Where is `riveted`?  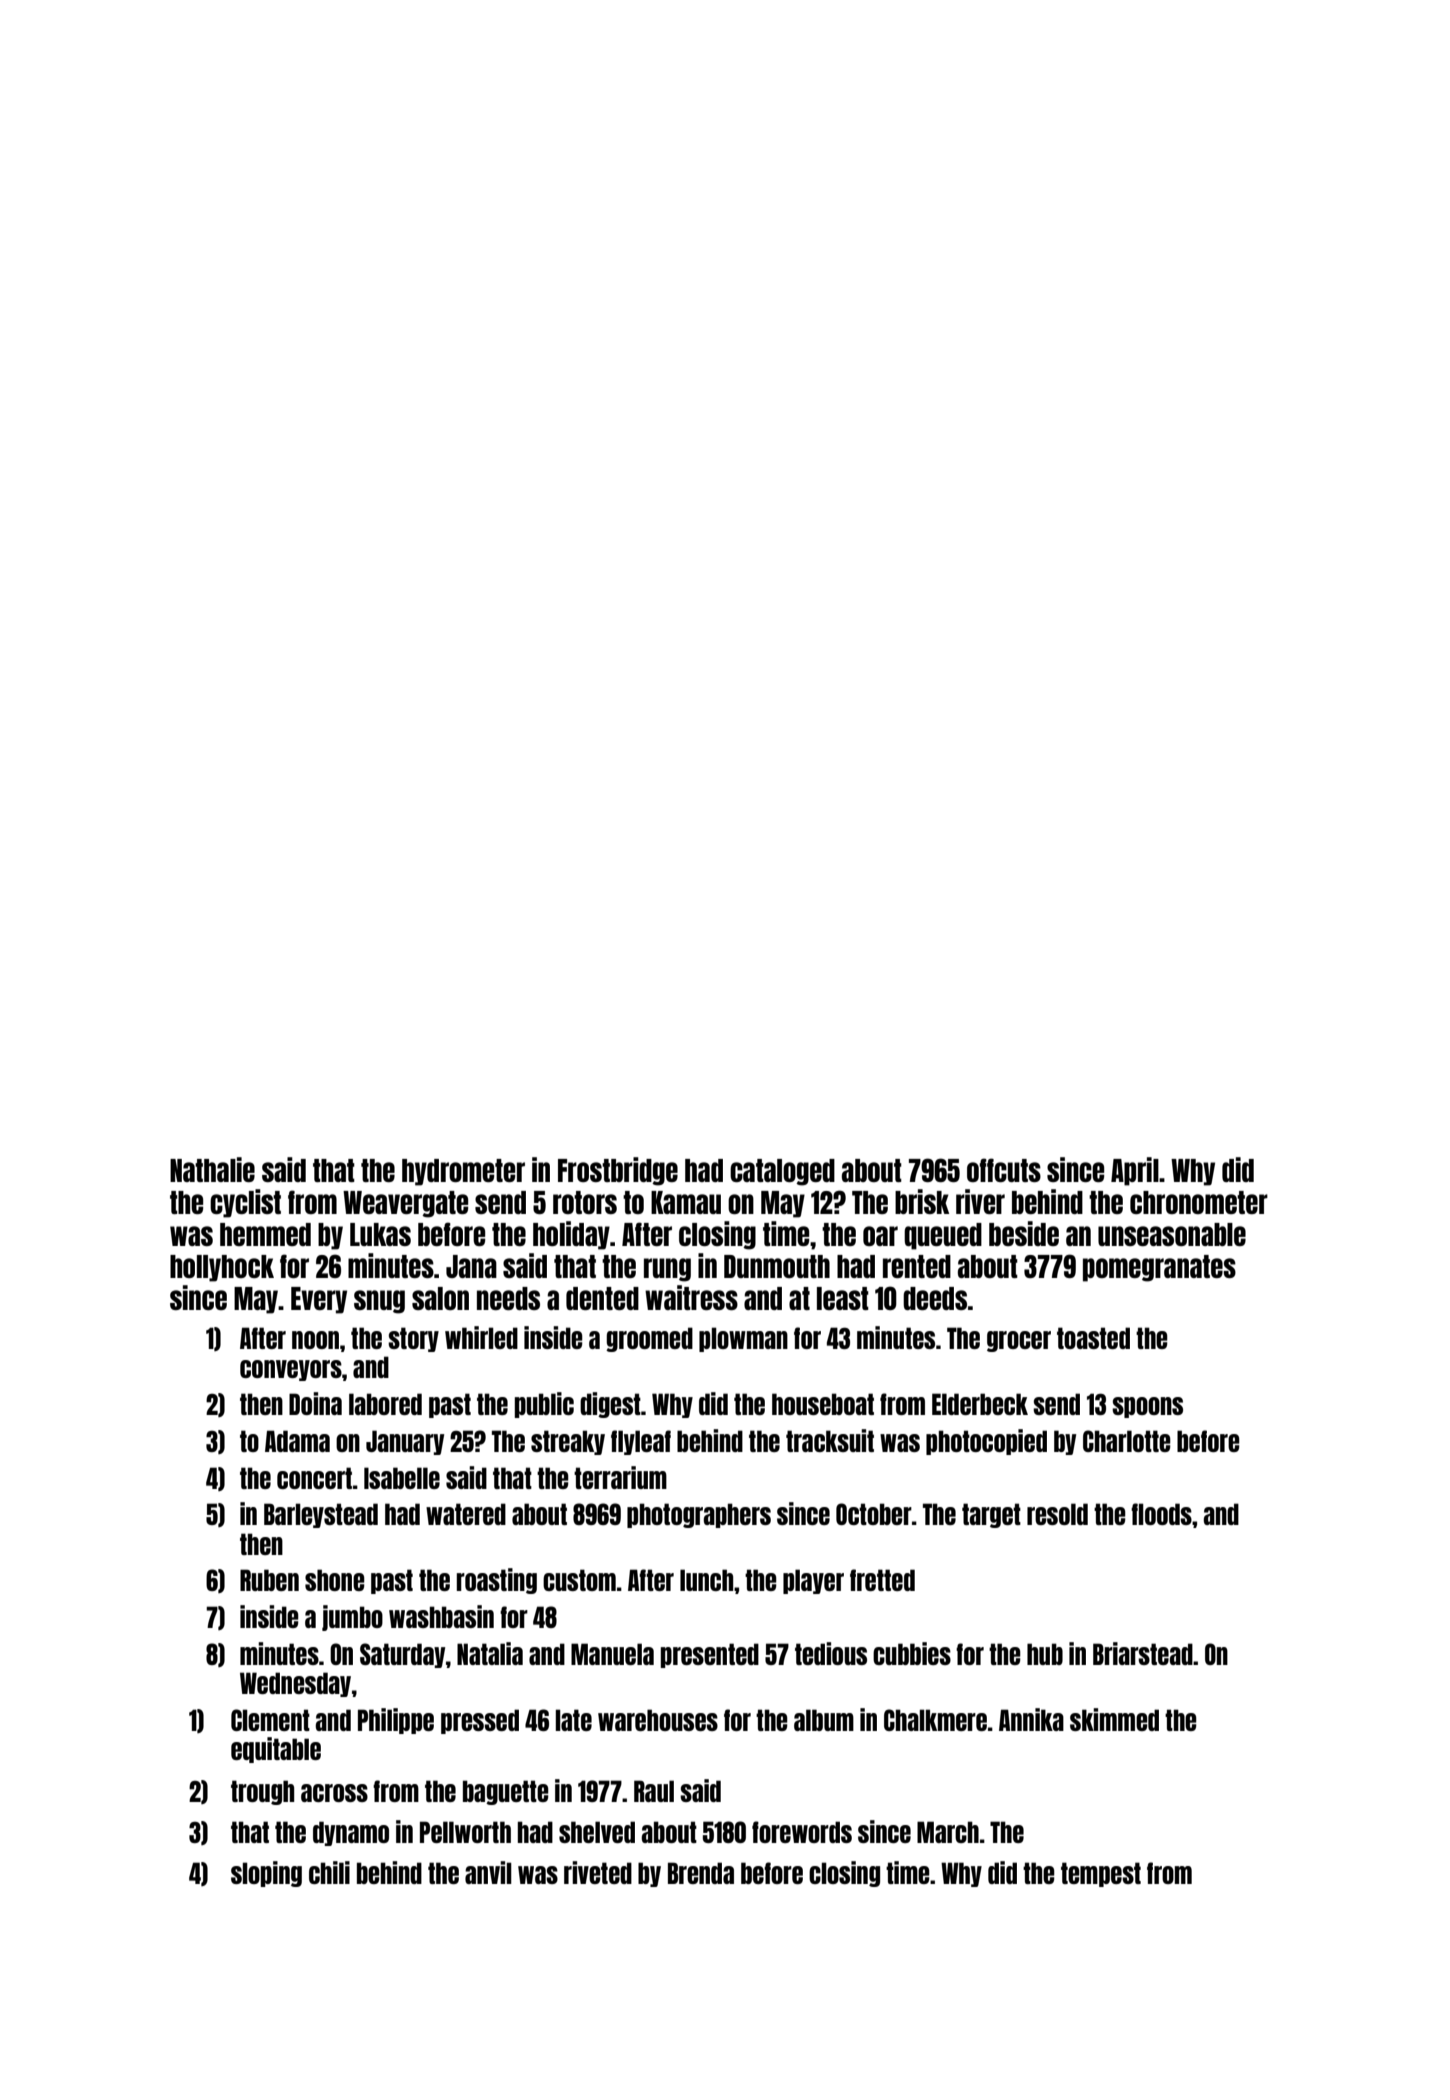 riveted is located at coordinates (598, 1872).
